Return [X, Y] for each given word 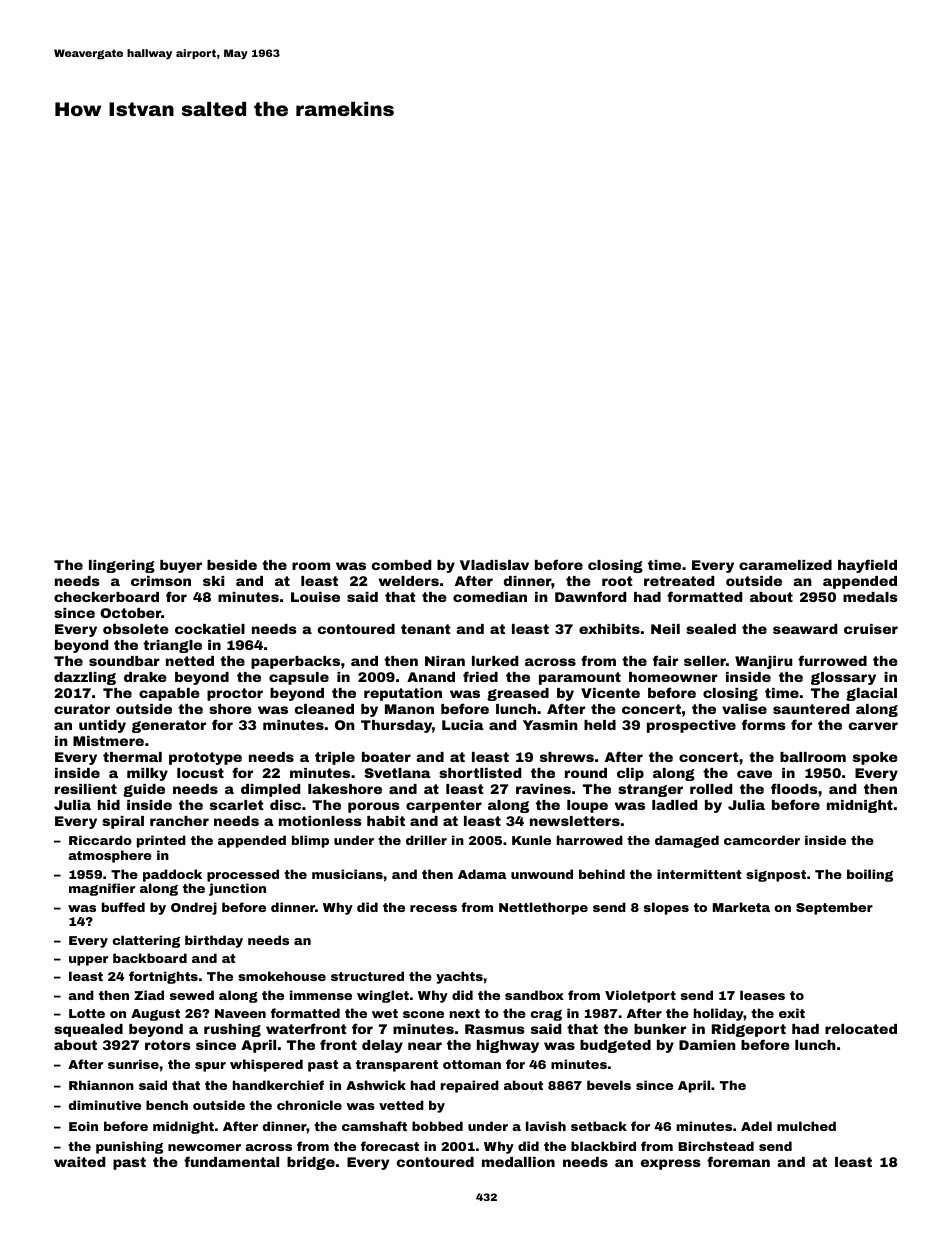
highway [508, 1046]
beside [232, 565]
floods [794, 788]
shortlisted [480, 773]
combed [401, 565]
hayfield [867, 566]
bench [167, 1105]
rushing [232, 1030]
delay [382, 1046]
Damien [707, 1045]
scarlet [237, 805]
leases [762, 995]
